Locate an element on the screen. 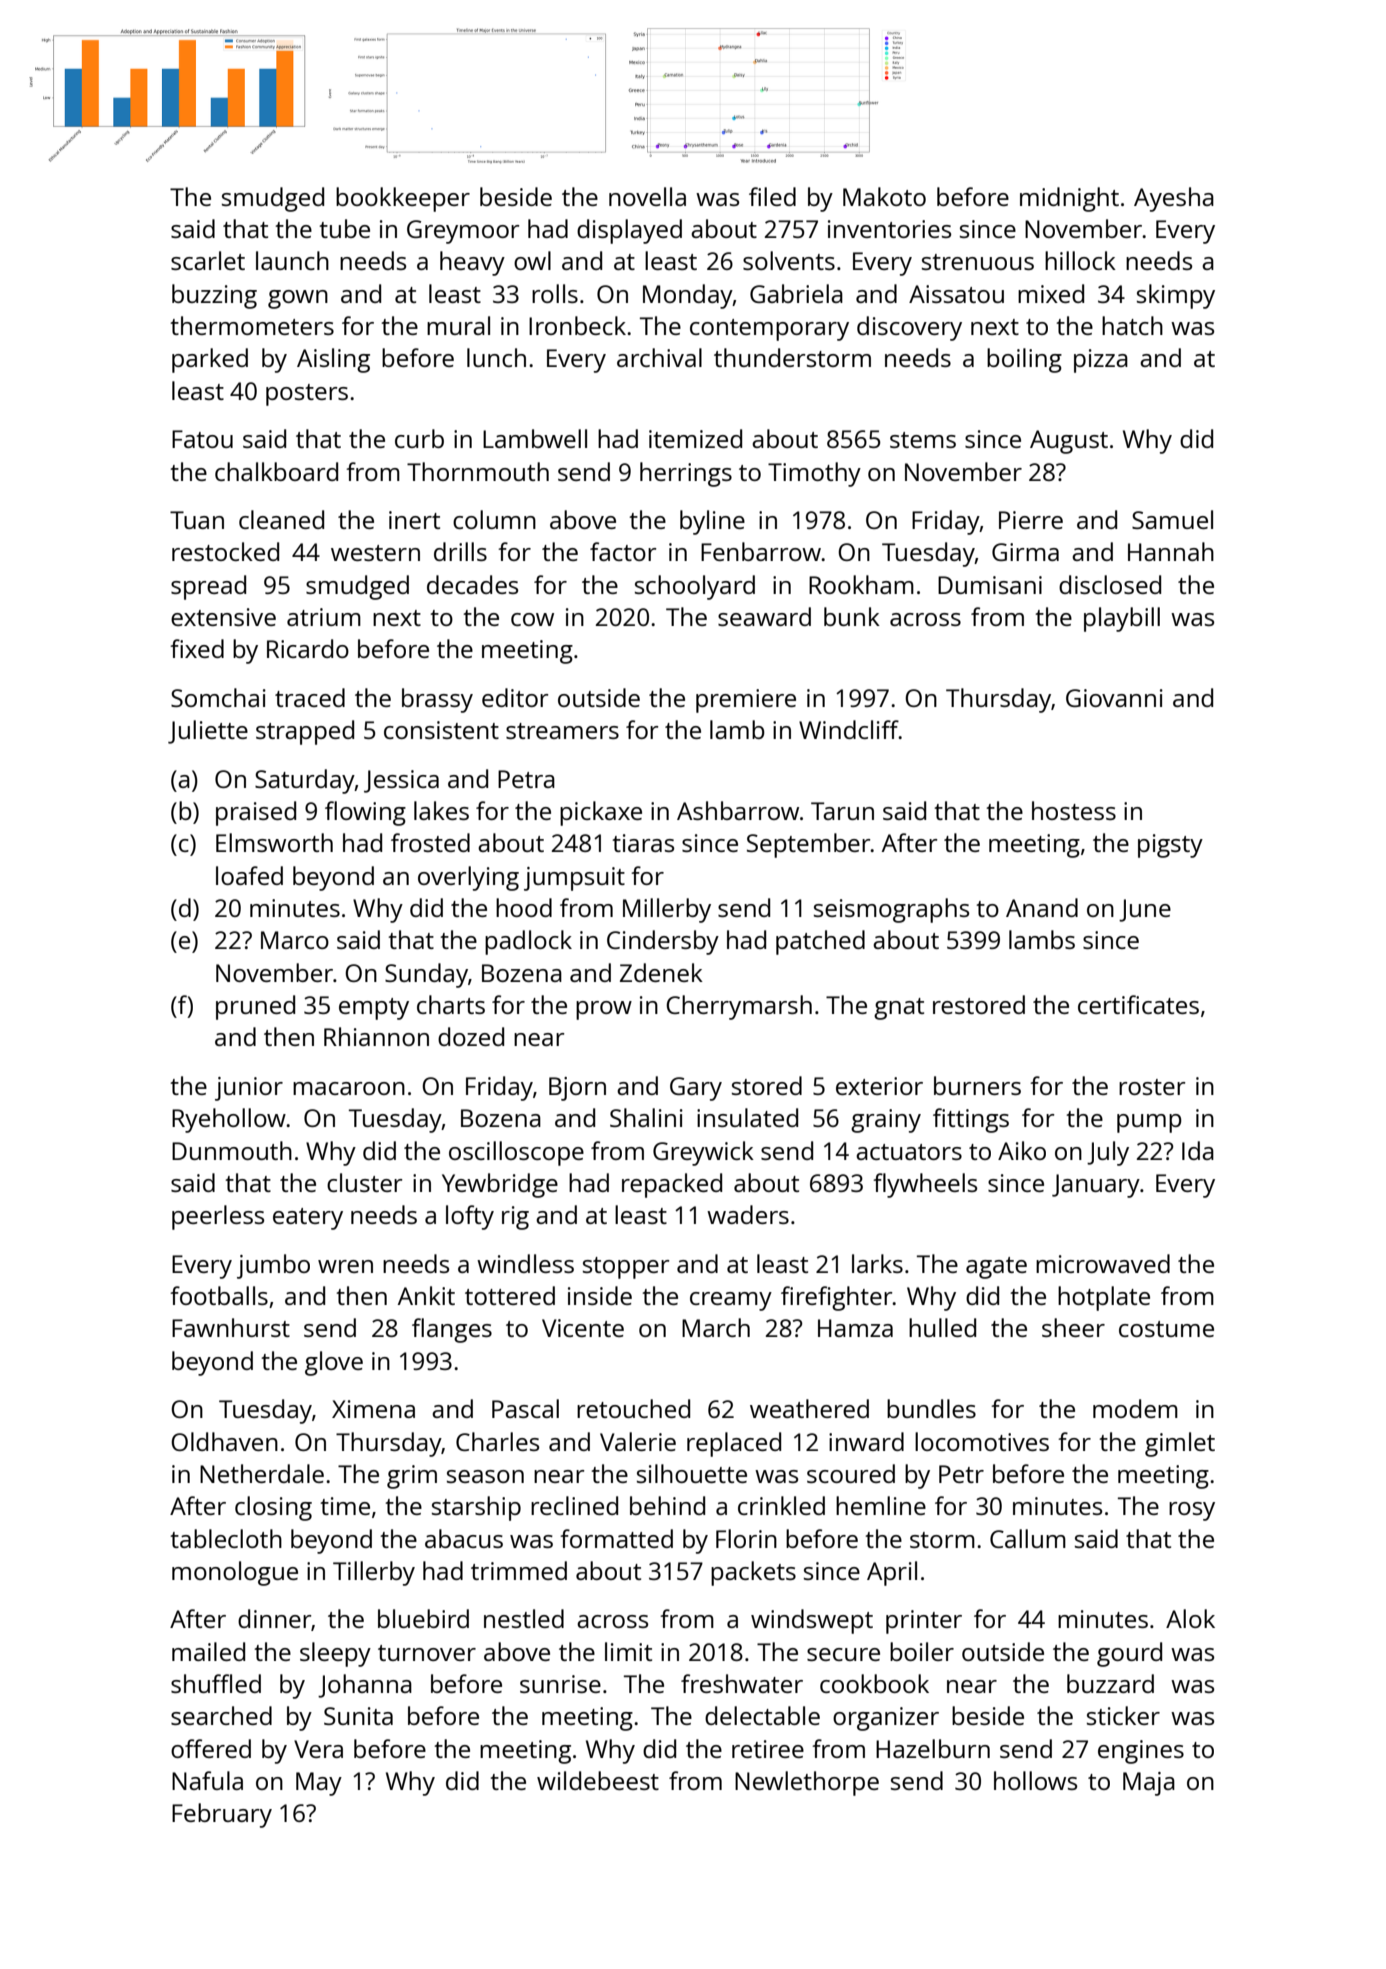 Image resolution: width=1386 pixels, height=1969 pixels. wildebeest is located at coordinates (598, 1780).
